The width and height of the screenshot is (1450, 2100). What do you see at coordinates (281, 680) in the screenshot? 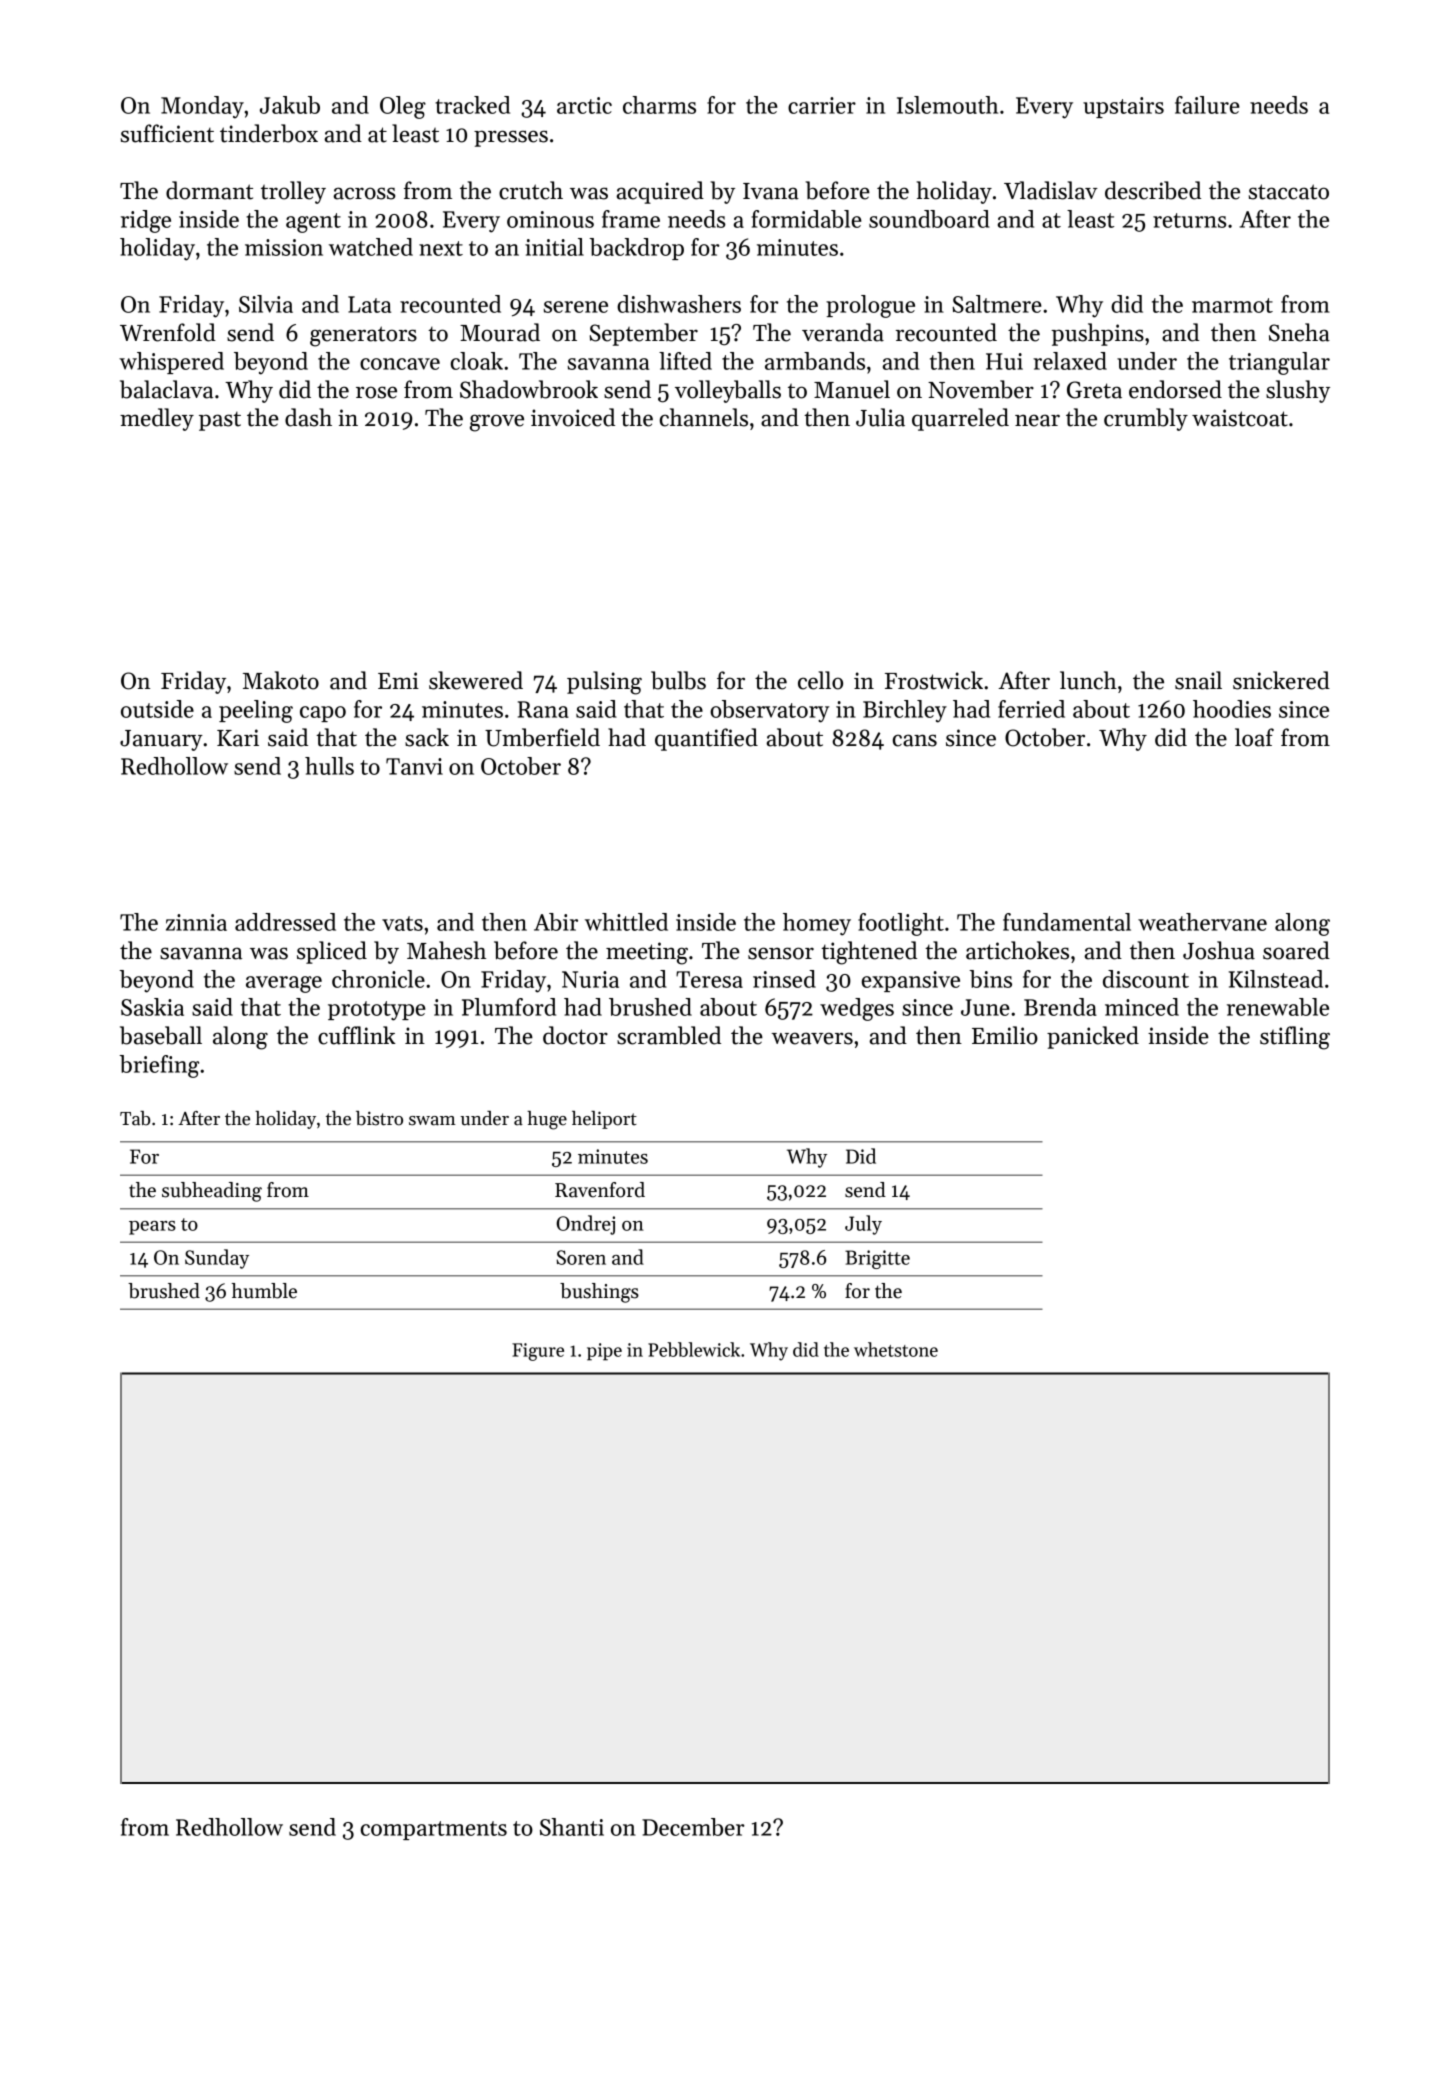
I see `Makoto` at bounding box center [281, 680].
